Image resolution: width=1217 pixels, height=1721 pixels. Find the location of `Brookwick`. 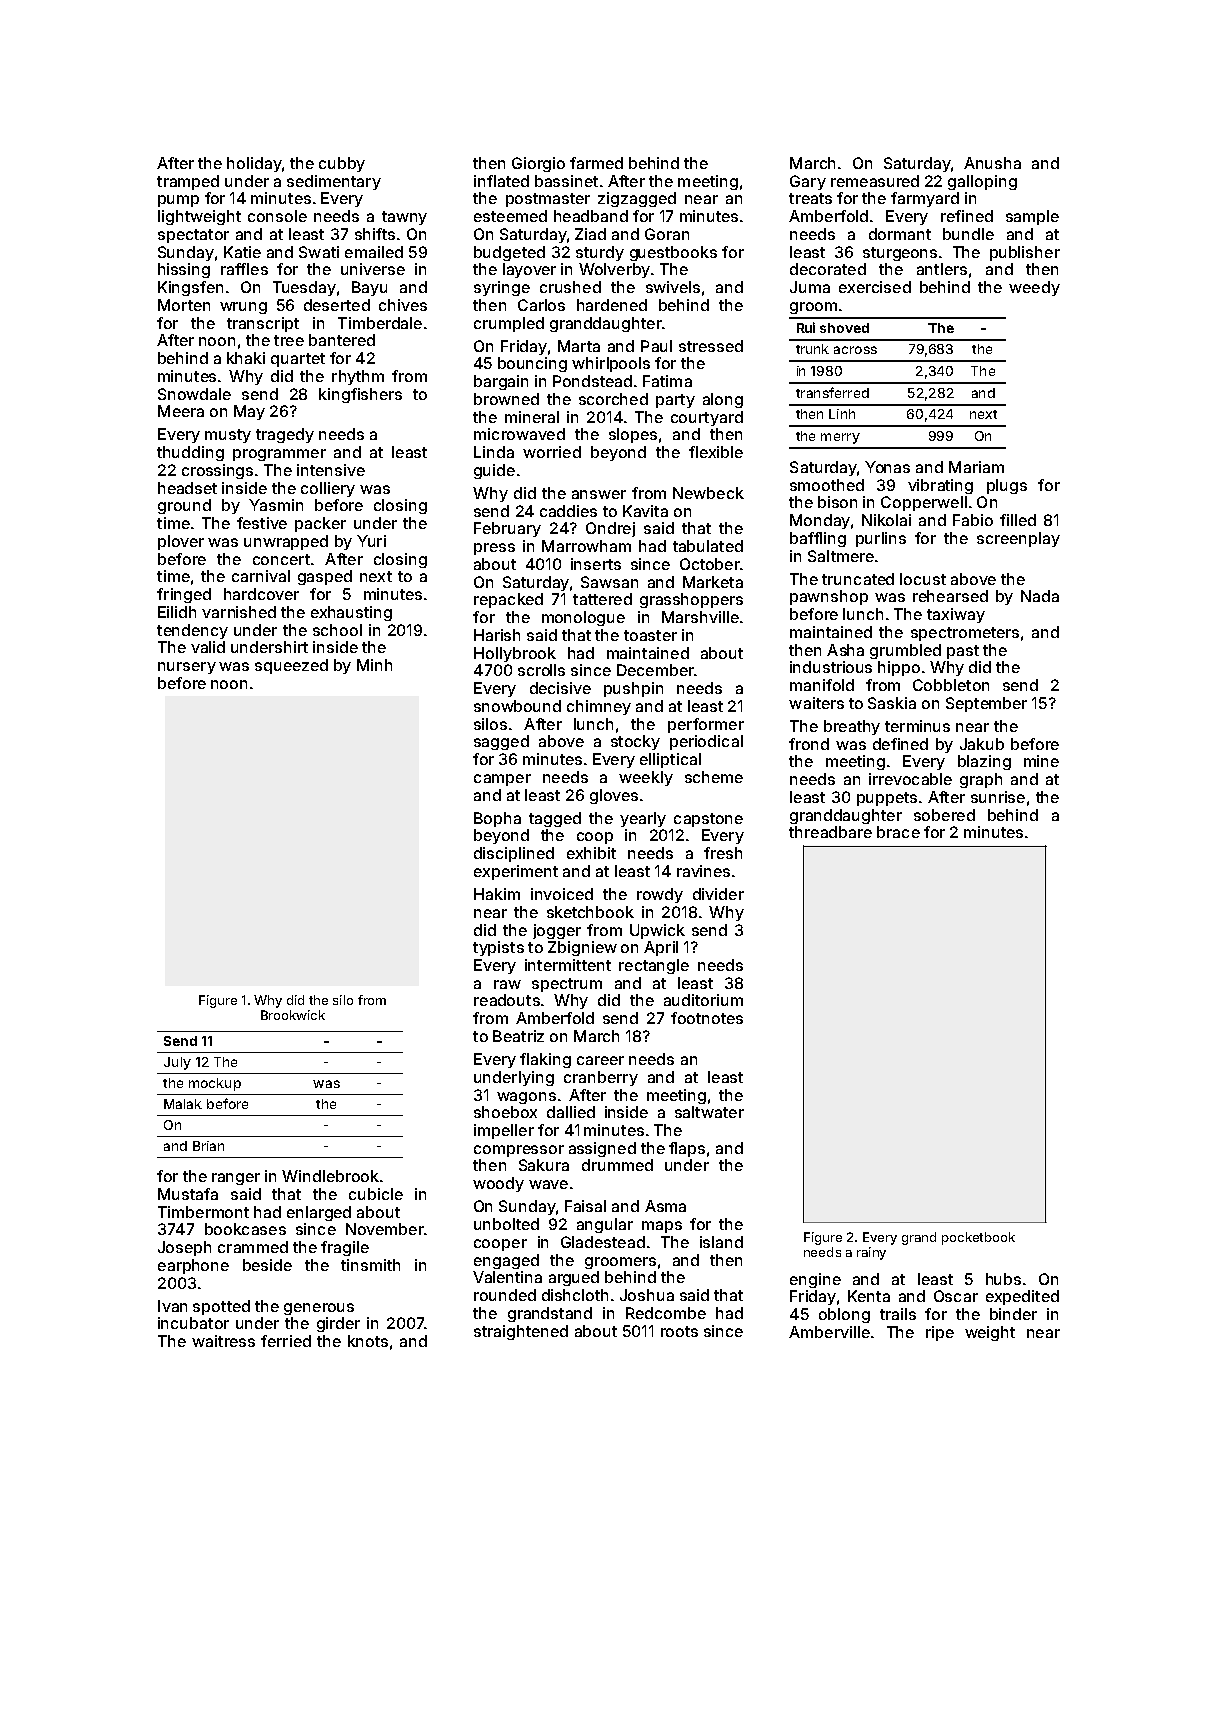

Brookwick is located at coordinates (293, 1015).
